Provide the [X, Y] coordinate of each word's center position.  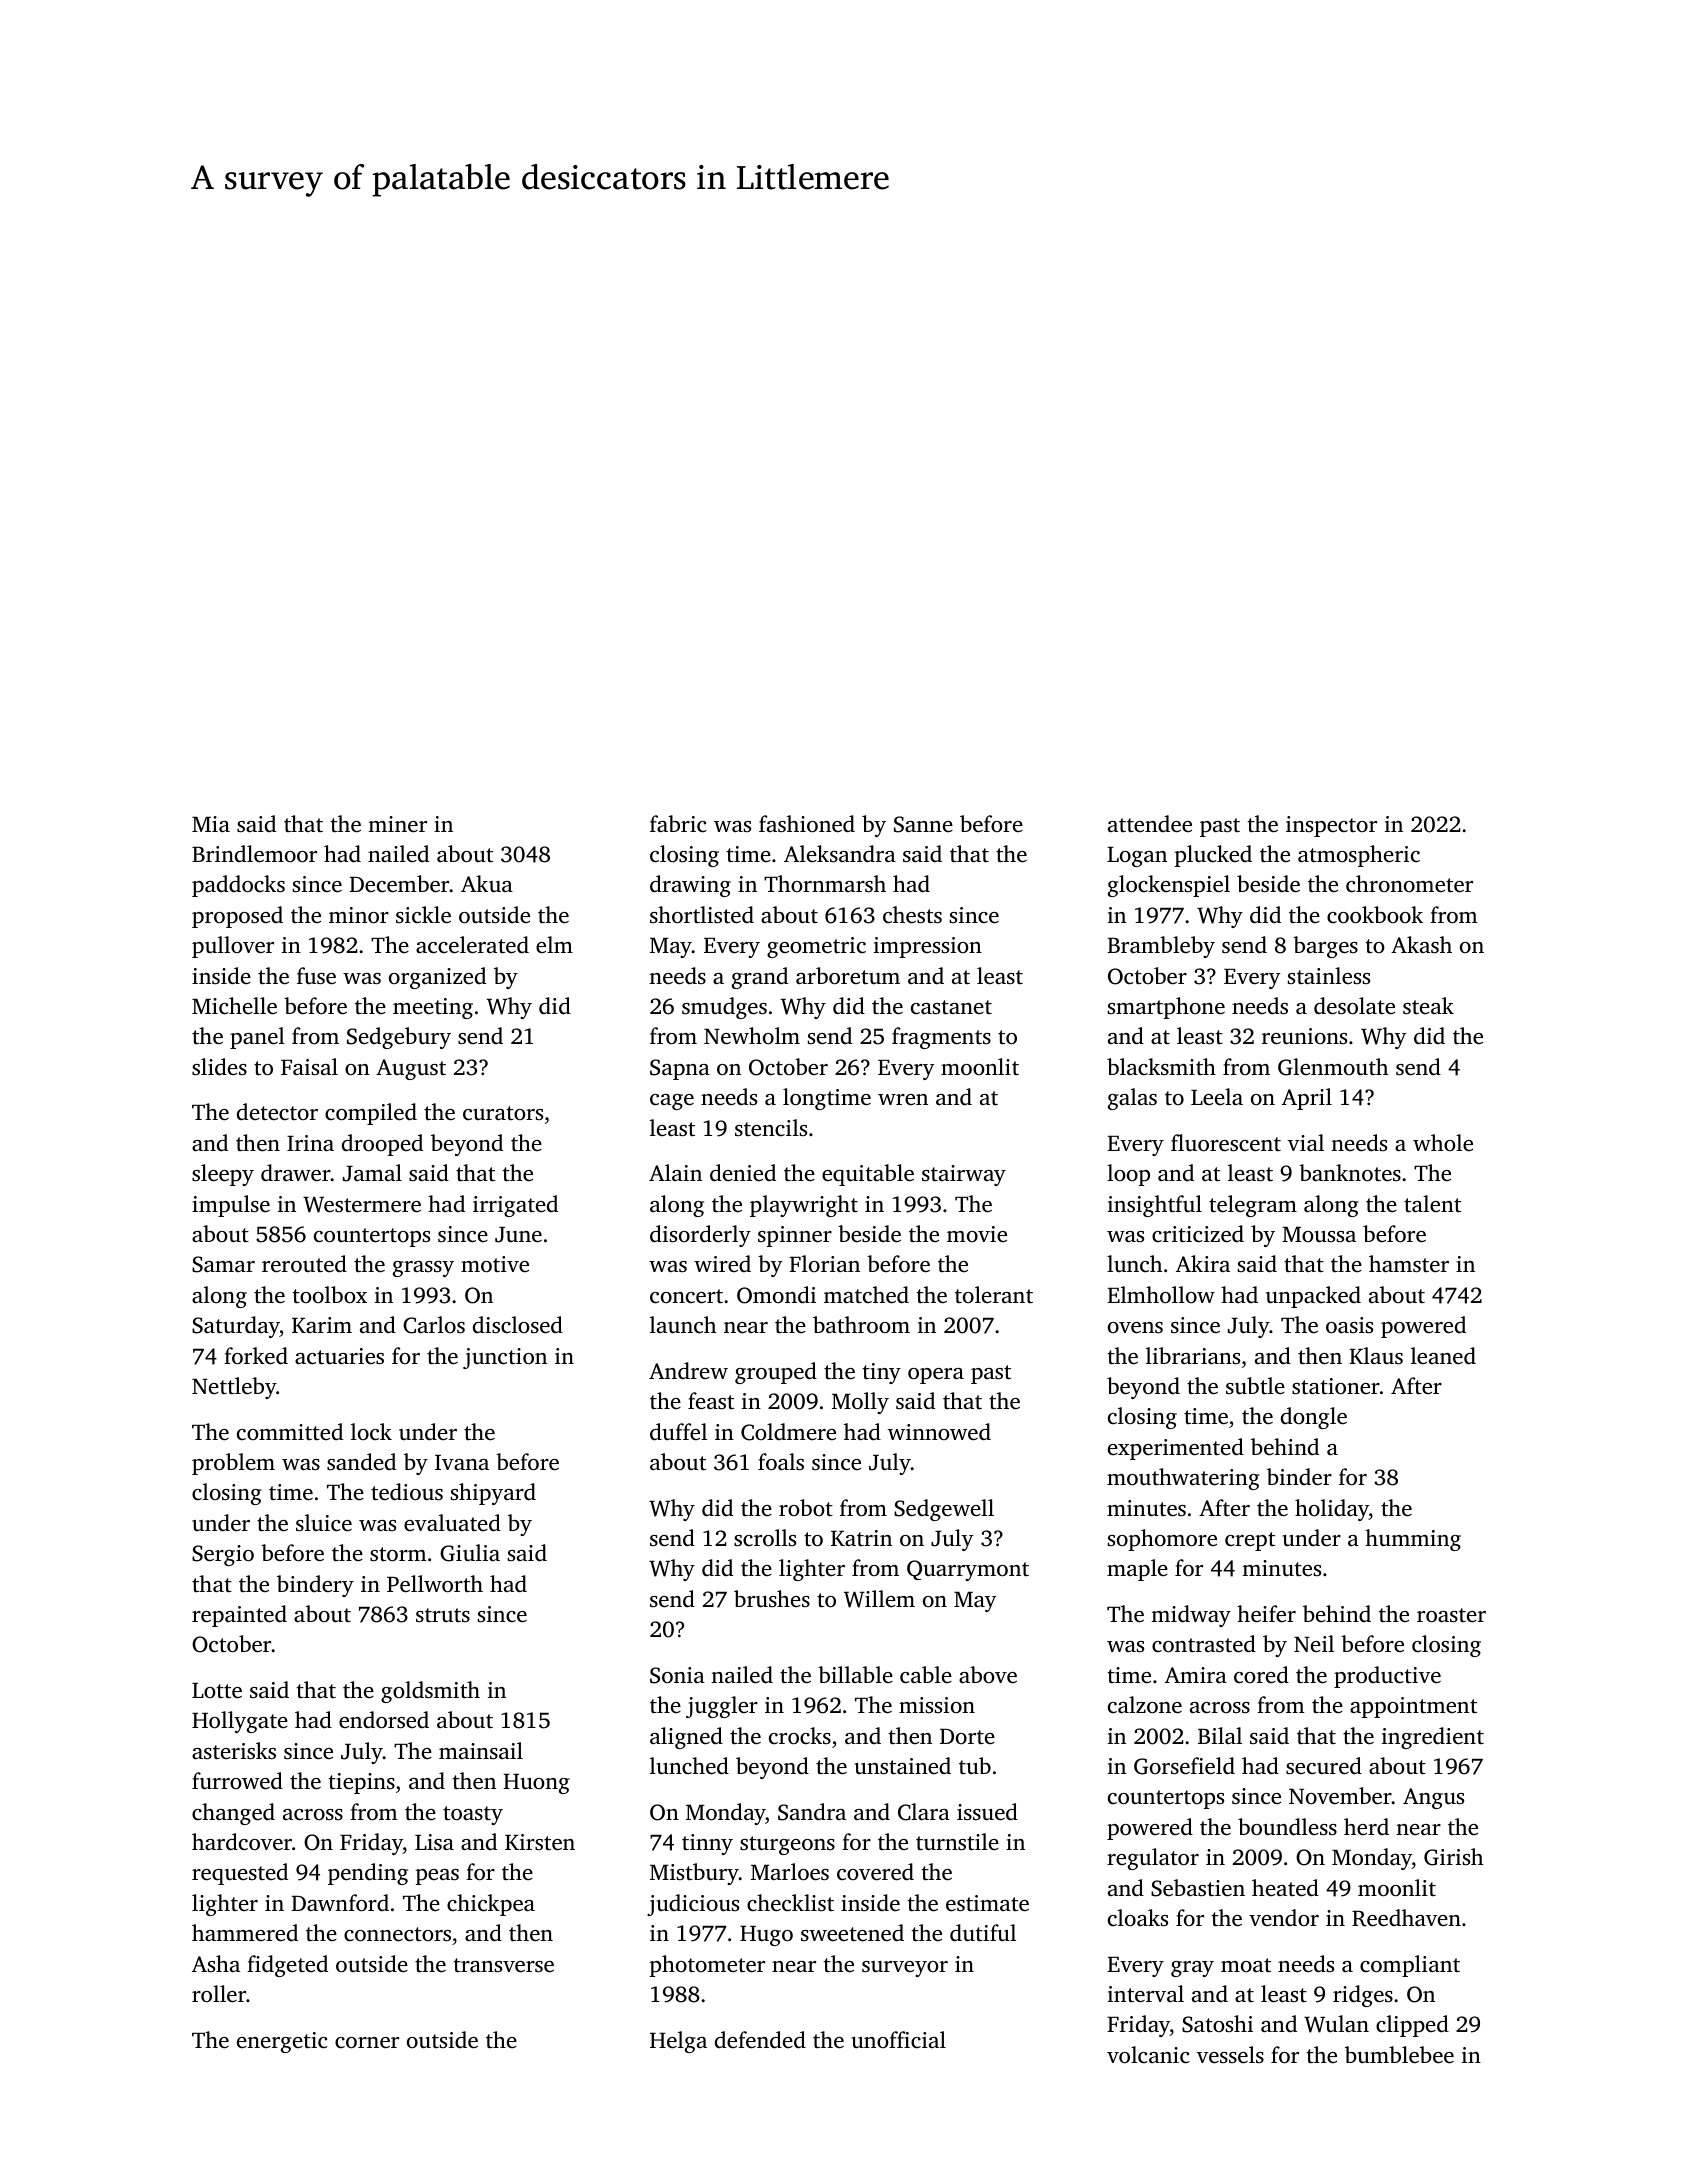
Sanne [923, 824]
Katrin [861, 1538]
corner [367, 2043]
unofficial [899, 2039]
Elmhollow [1161, 1295]
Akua [487, 883]
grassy [423, 1269]
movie [977, 1234]
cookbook [1375, 915]
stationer [1336, 1386]
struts [443, 1615]
